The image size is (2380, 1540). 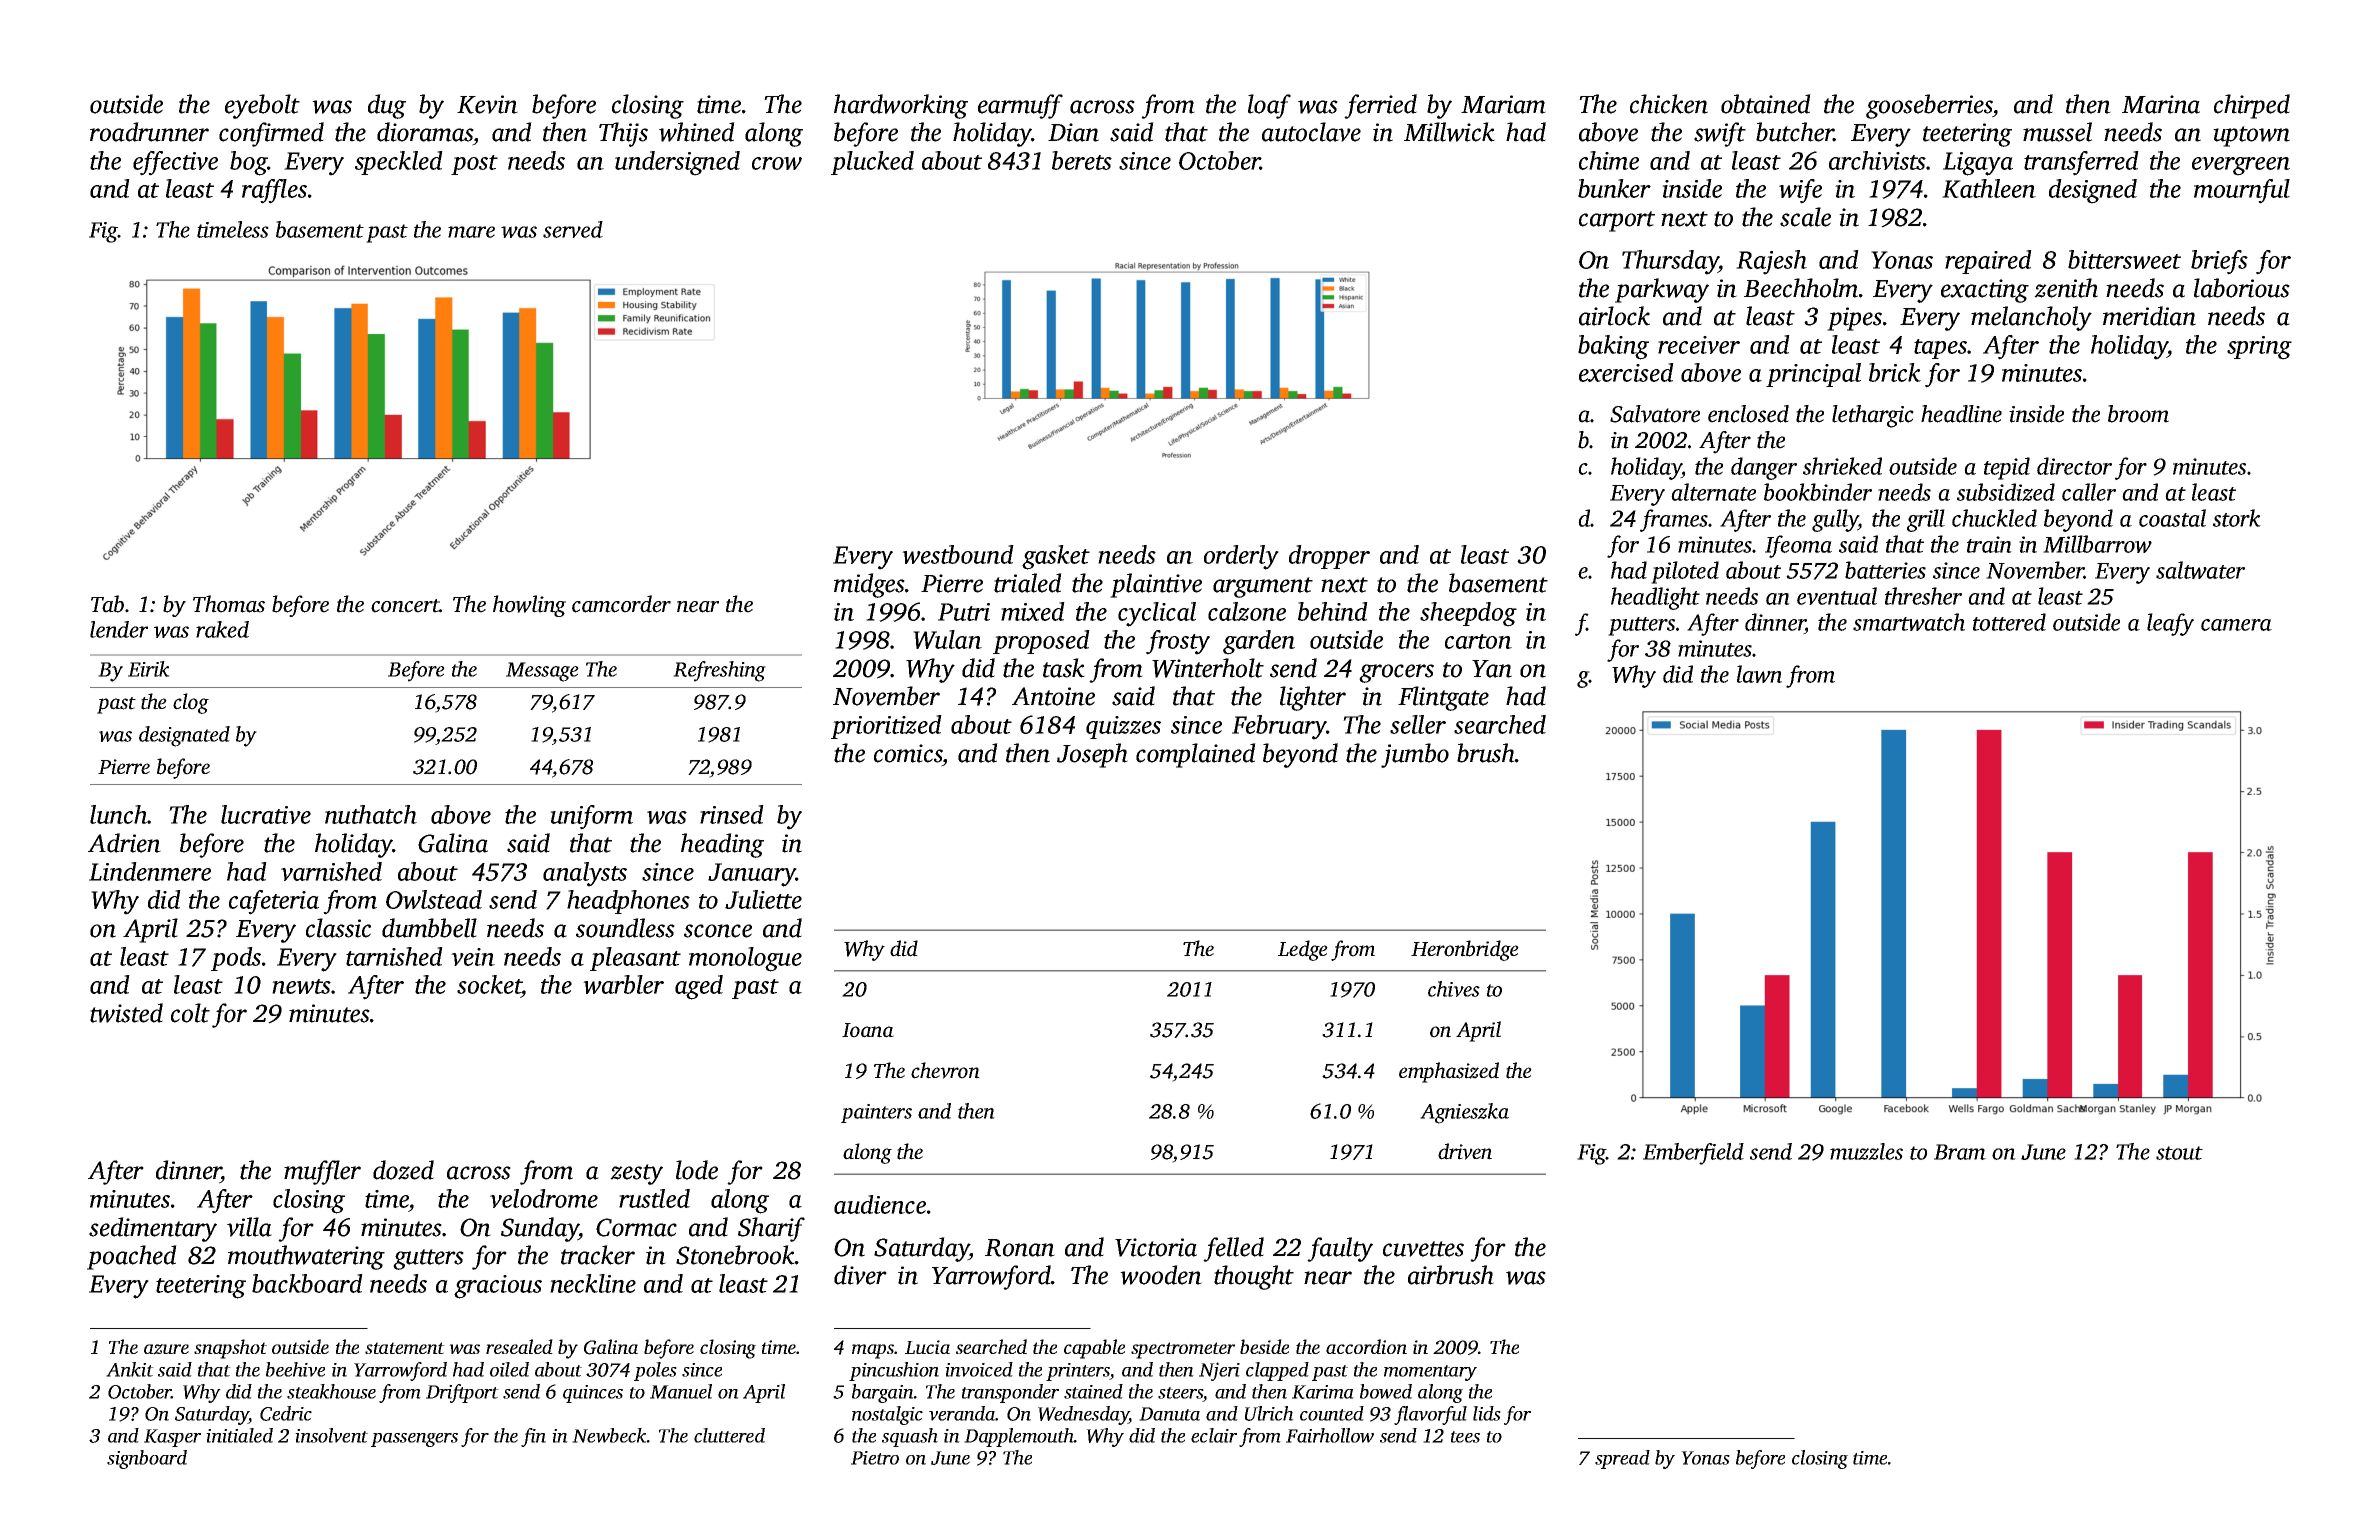 I want to click on Ledge, so click(x=1303, y=950).
